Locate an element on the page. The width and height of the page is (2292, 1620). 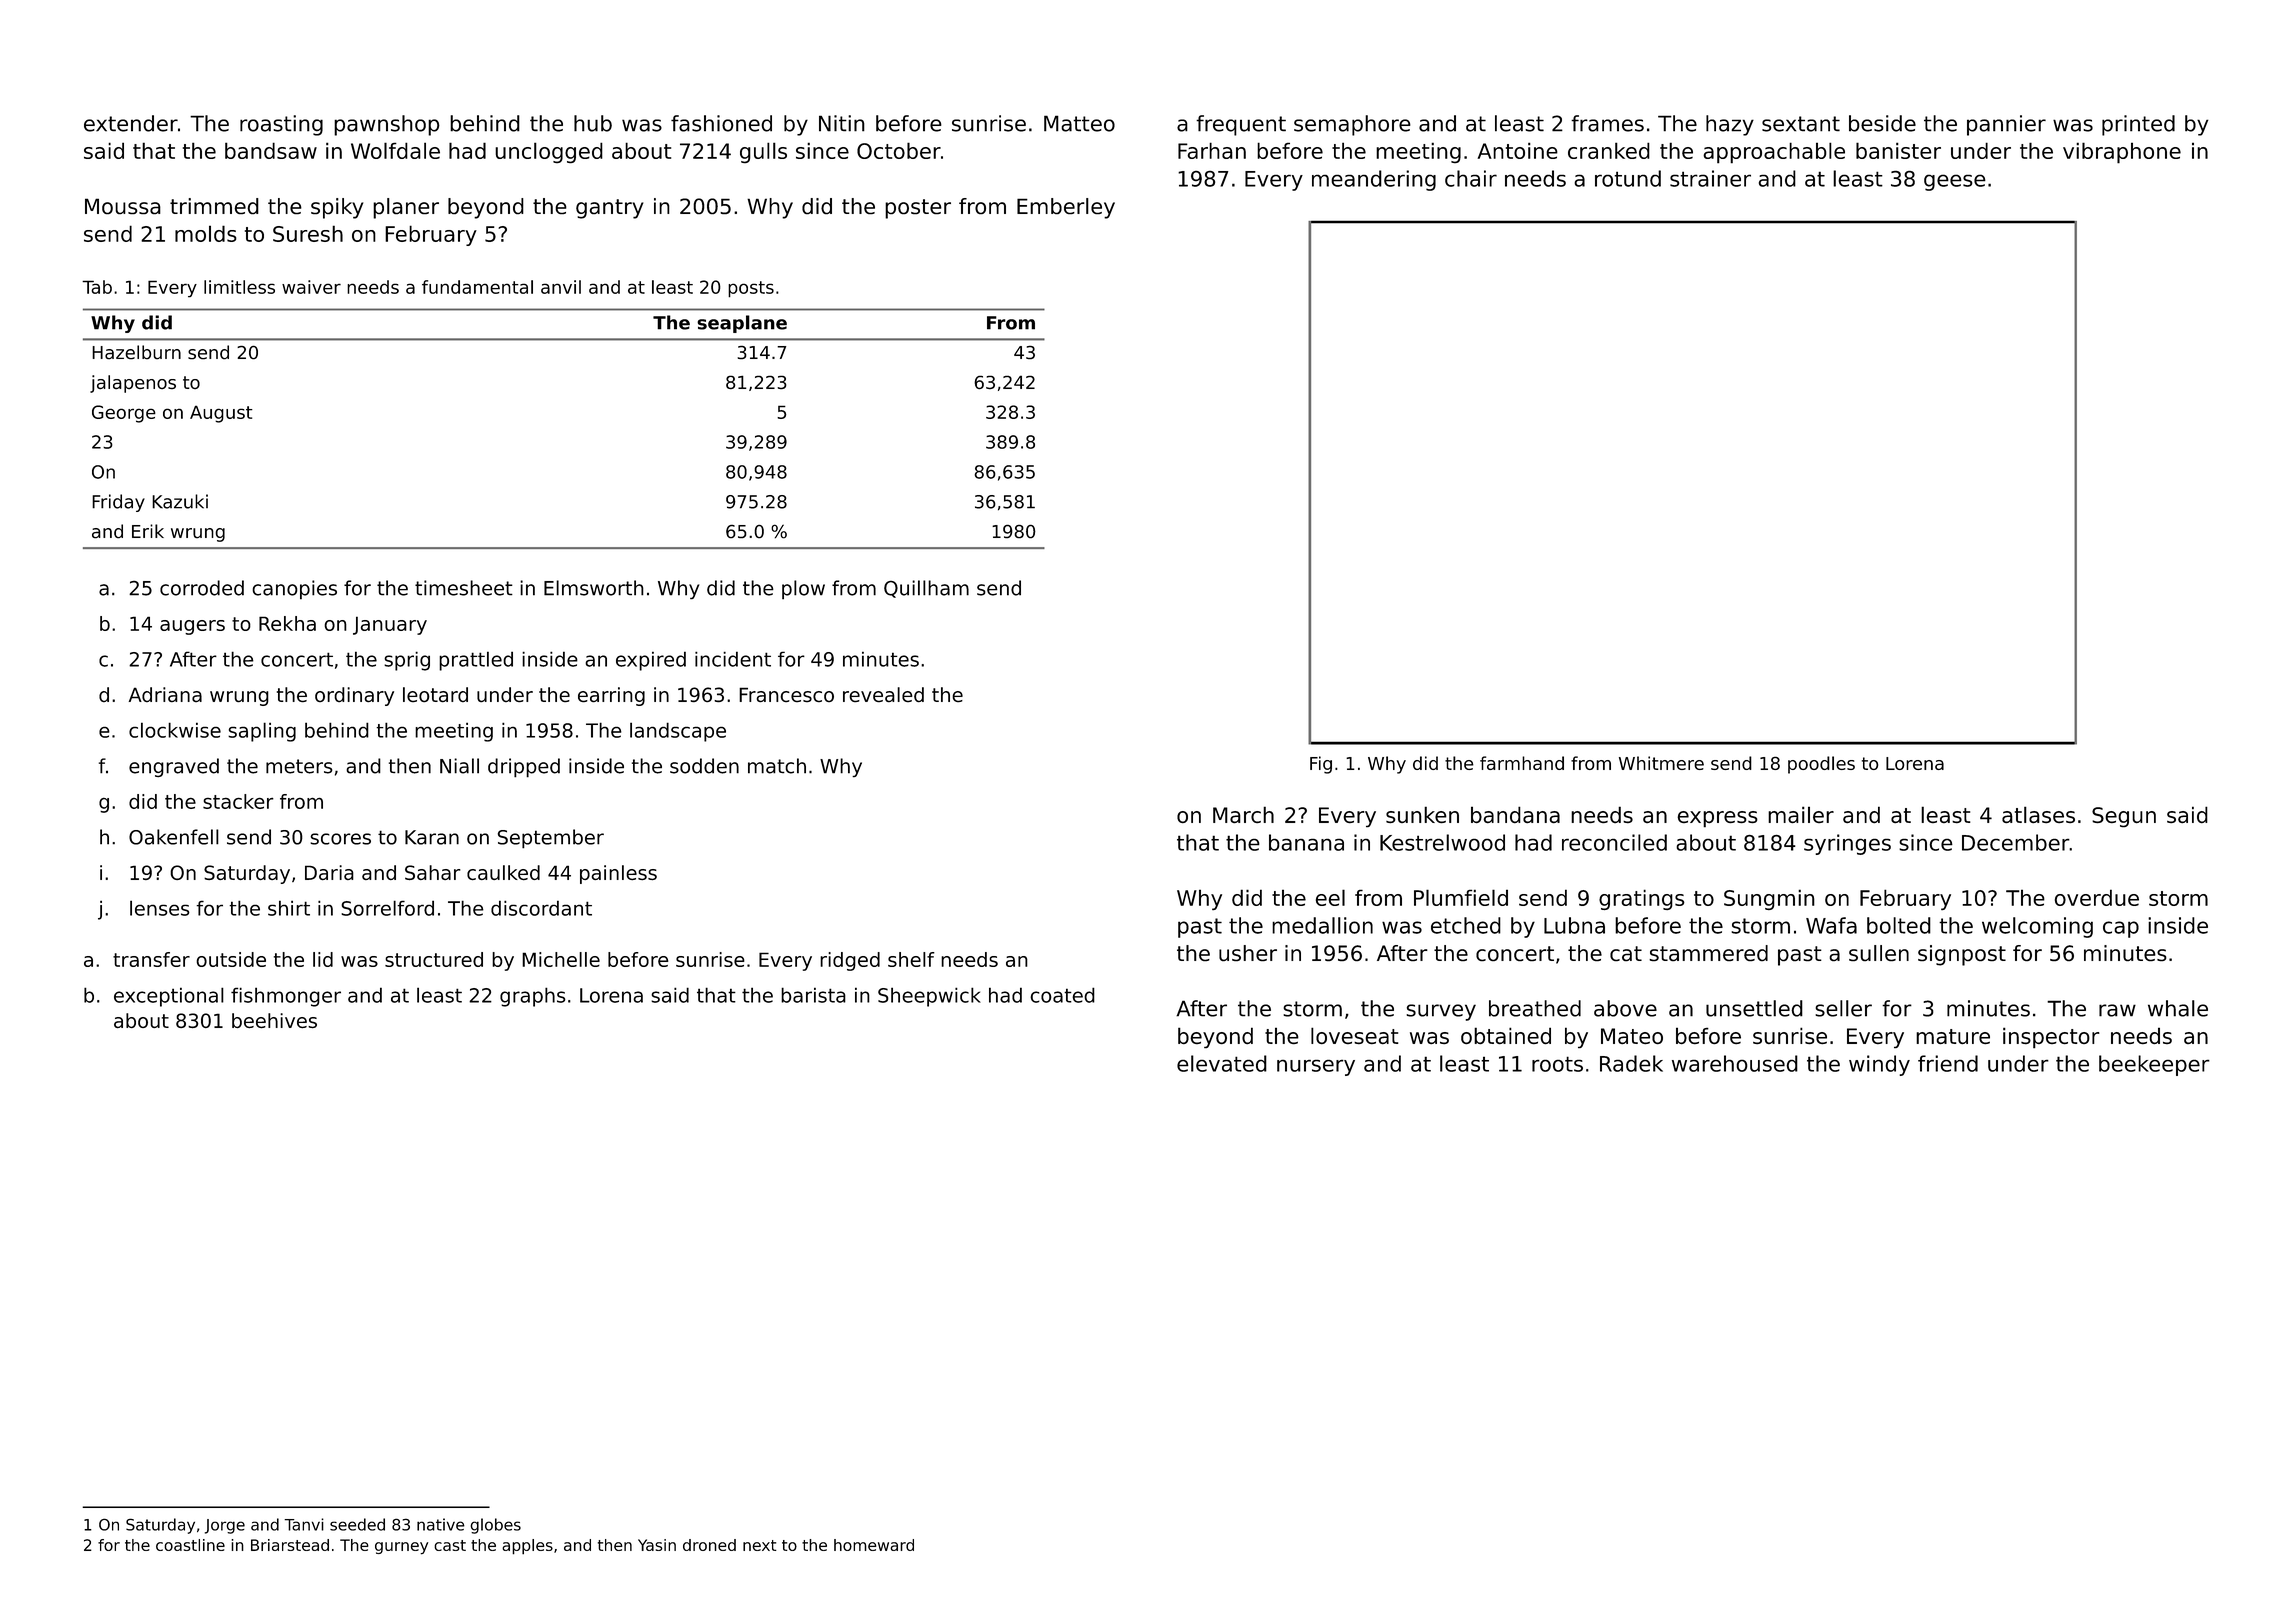
geese is located at coordinates (1955, 182).
